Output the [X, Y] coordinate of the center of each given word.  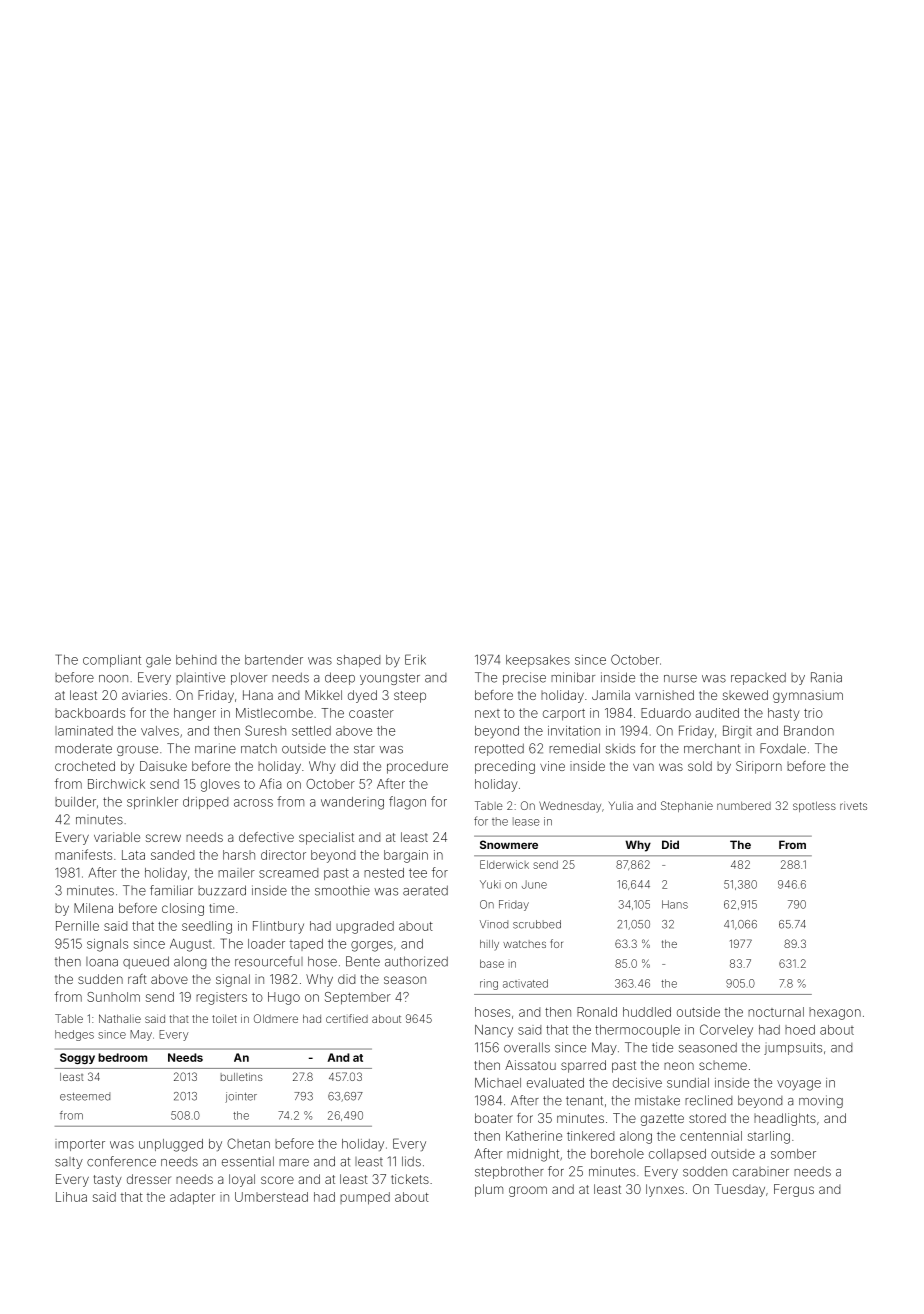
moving [821, 1101]
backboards [90, 713]
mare [294, 1163]
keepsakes [538, 661]
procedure [417, 767]
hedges [74, 1035]
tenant [584, 1101]
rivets [853, 805]
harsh [239, 855]
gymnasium [808, 696]
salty [69, 1163]
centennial [711, 1136]
